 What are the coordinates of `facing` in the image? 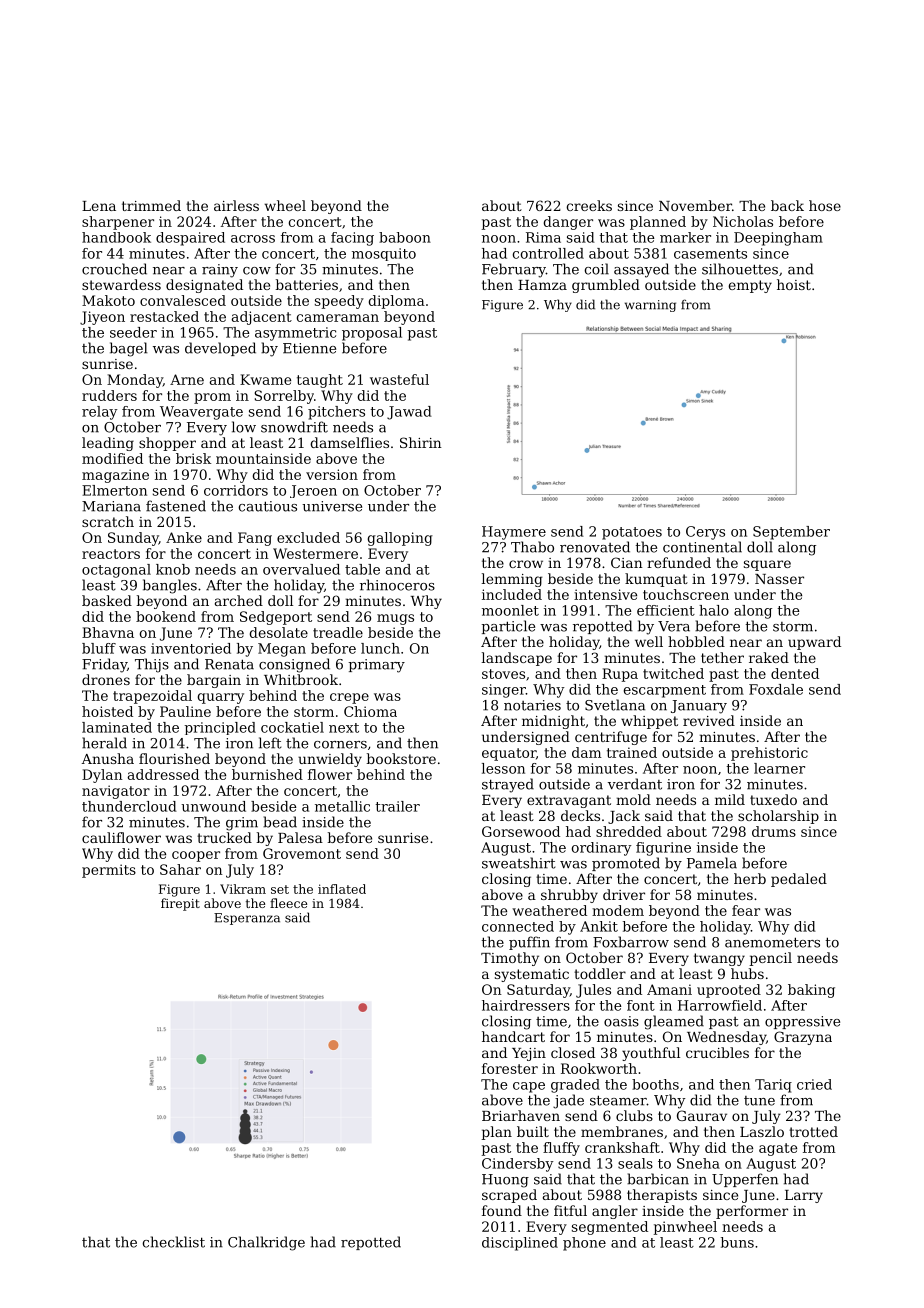 It's located at (352, 239).
